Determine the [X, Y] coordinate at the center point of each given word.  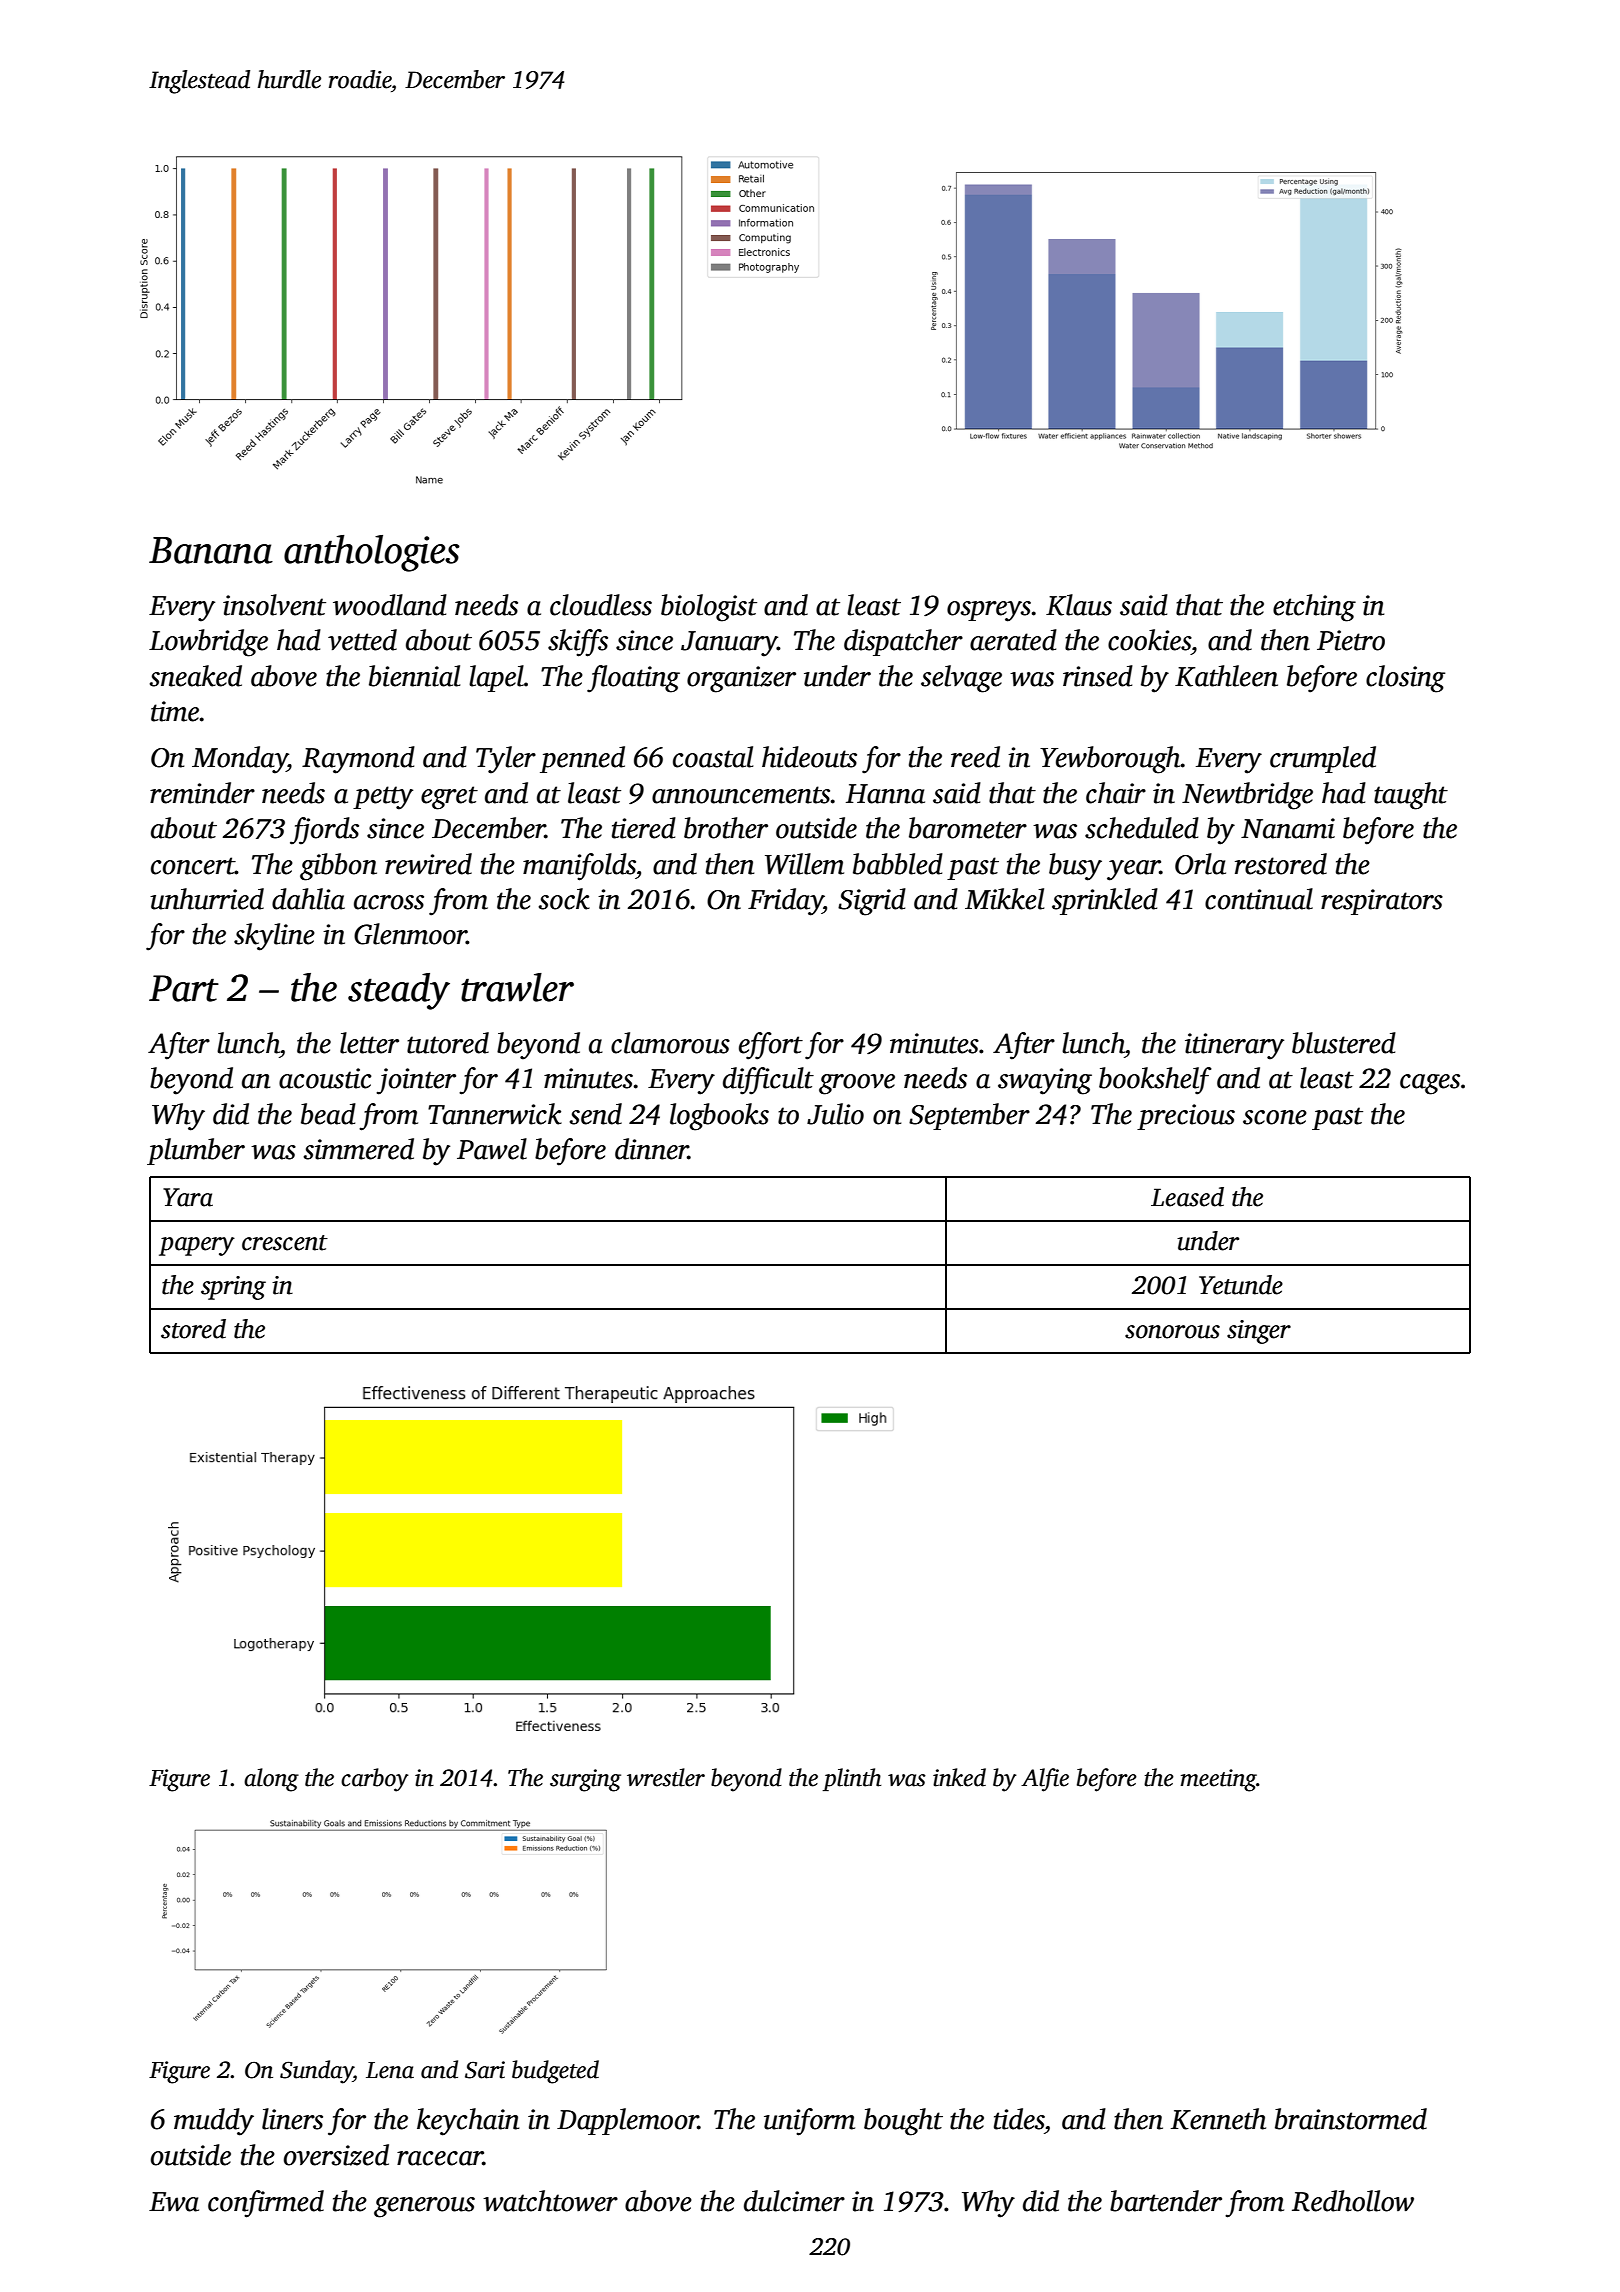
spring [233, 1288]
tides [1019, 2119]
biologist [709, 608]
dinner [651, 1149]
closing [1405, 679]
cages [1430, 1084]
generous [424, 2207]
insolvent [274, 605]
